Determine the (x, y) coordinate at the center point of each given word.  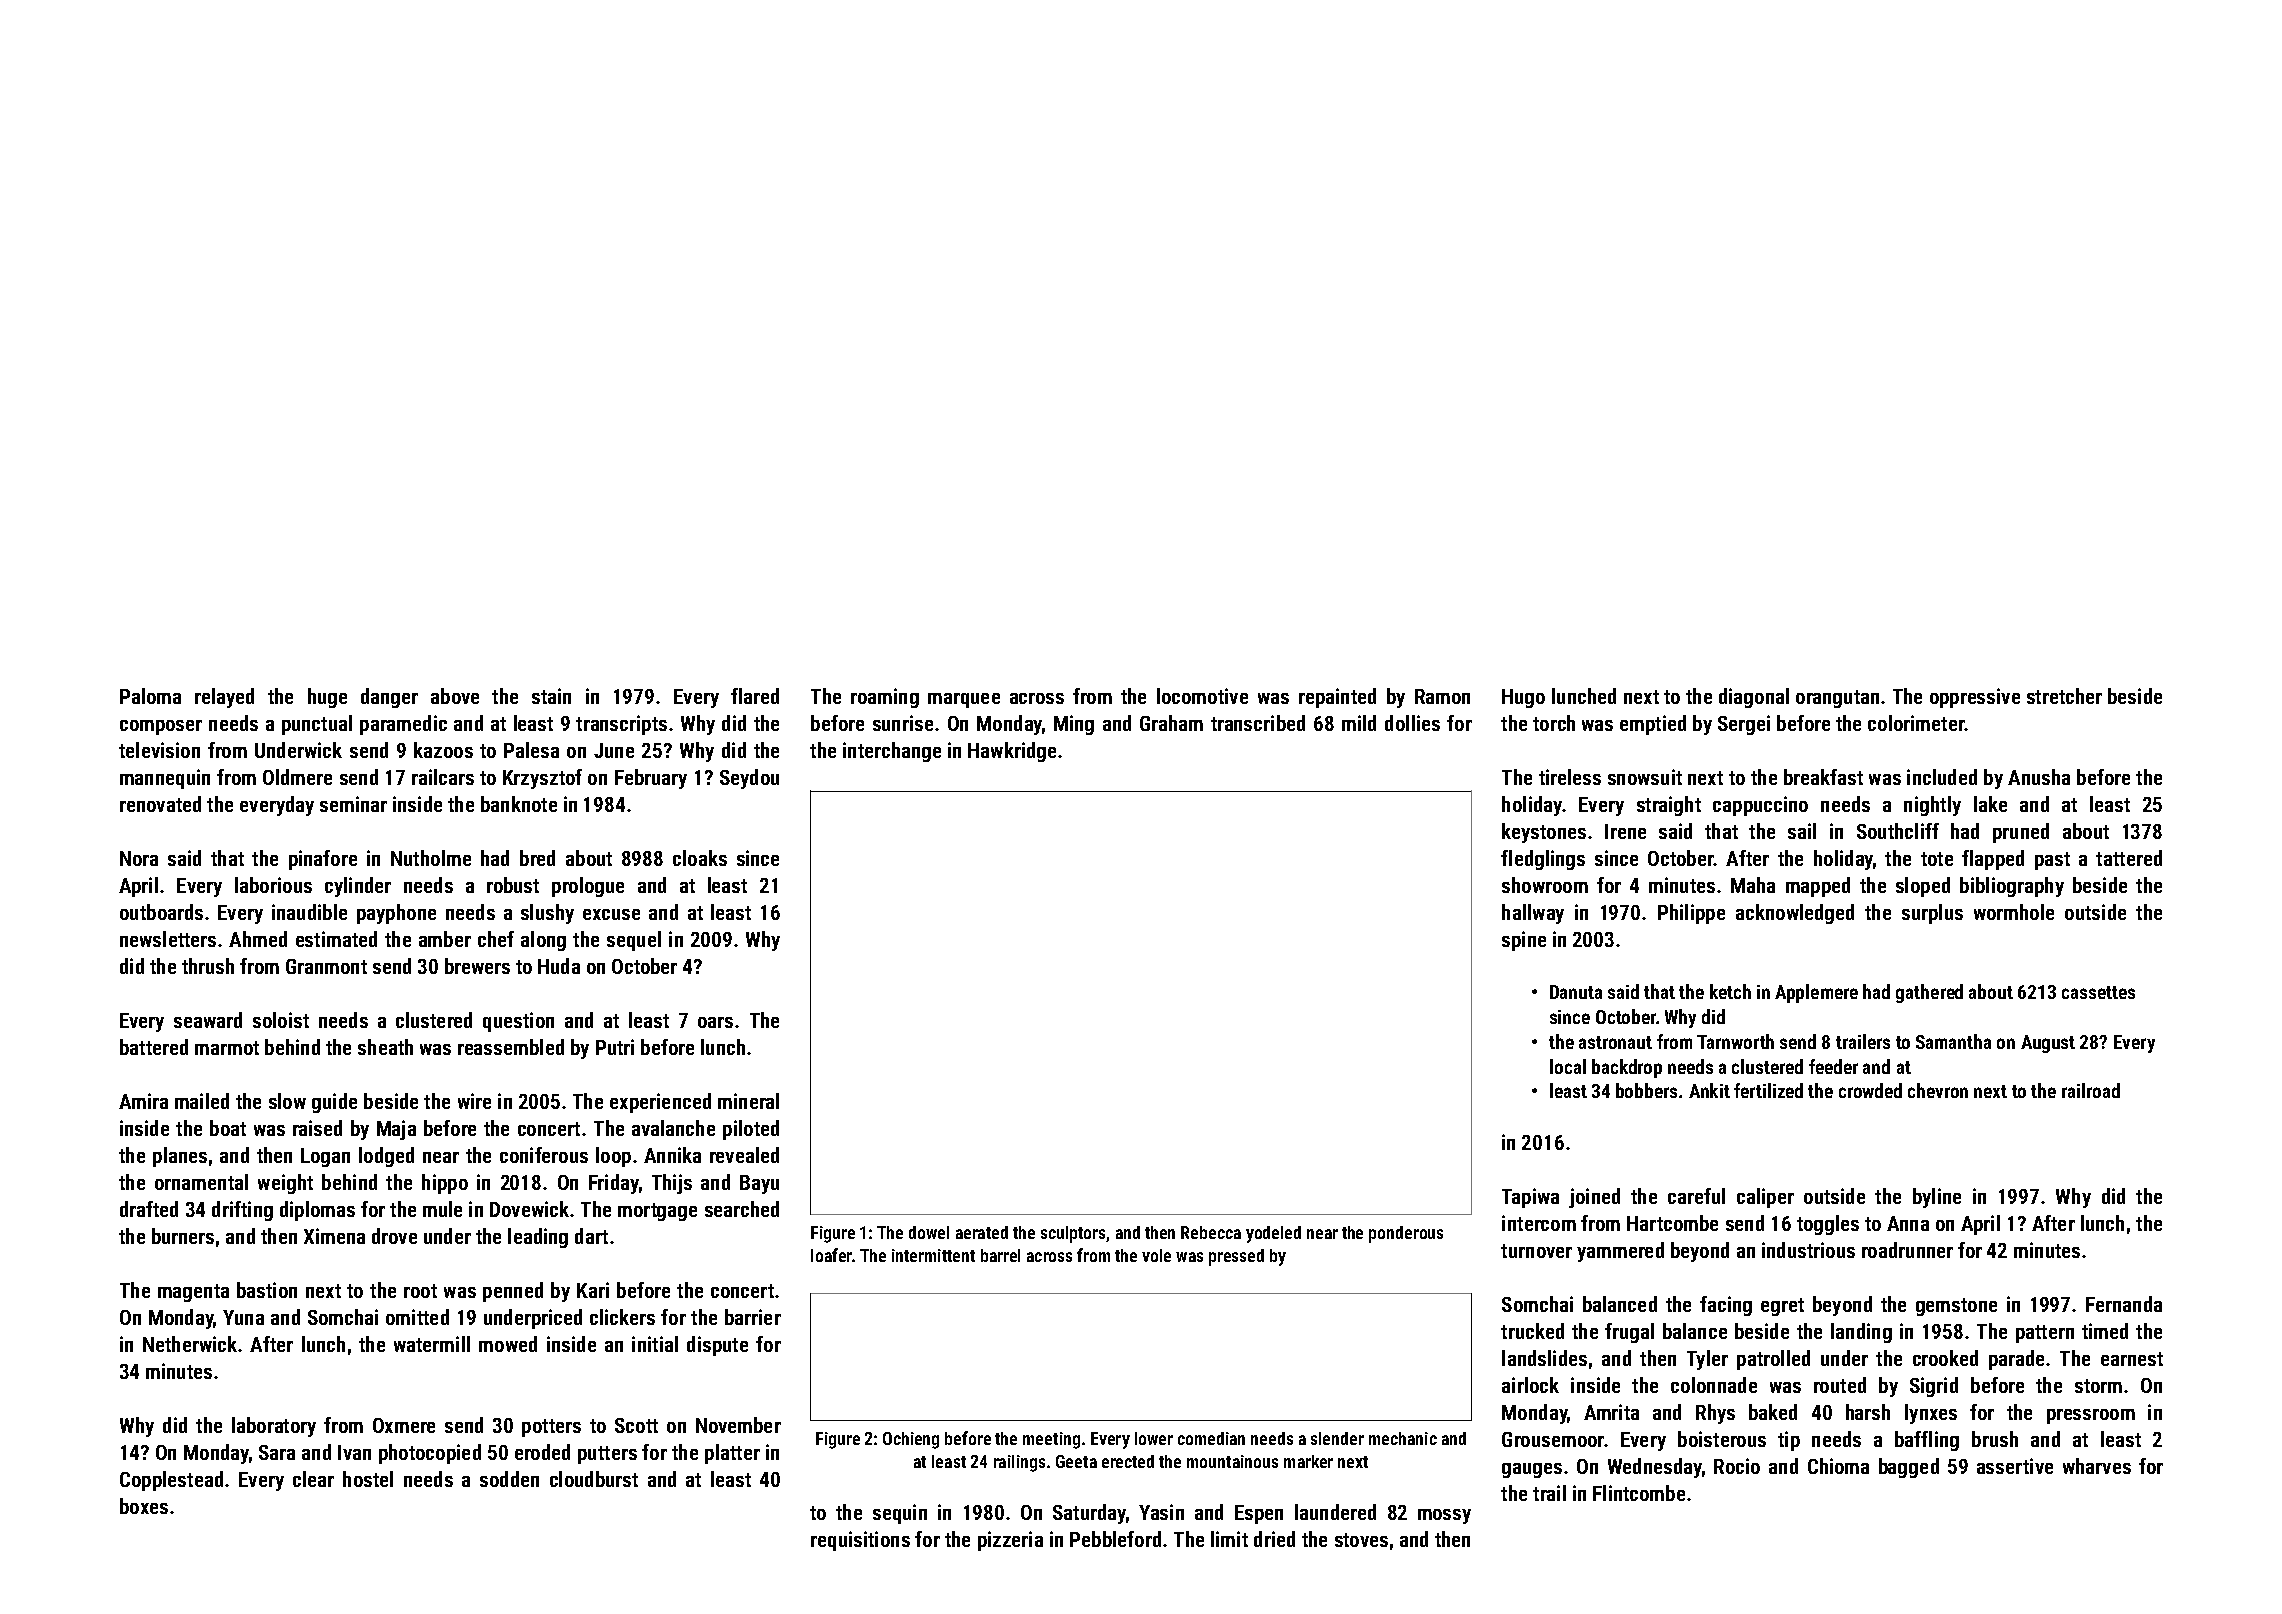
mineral (748, 1101)
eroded (542, 1452)
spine (1524, 941)
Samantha (1953, 1041)
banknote (519, 804)
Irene (1625, 831)
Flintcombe (1639, 1493)
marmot (227, 1048)
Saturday (1089, 1514)
